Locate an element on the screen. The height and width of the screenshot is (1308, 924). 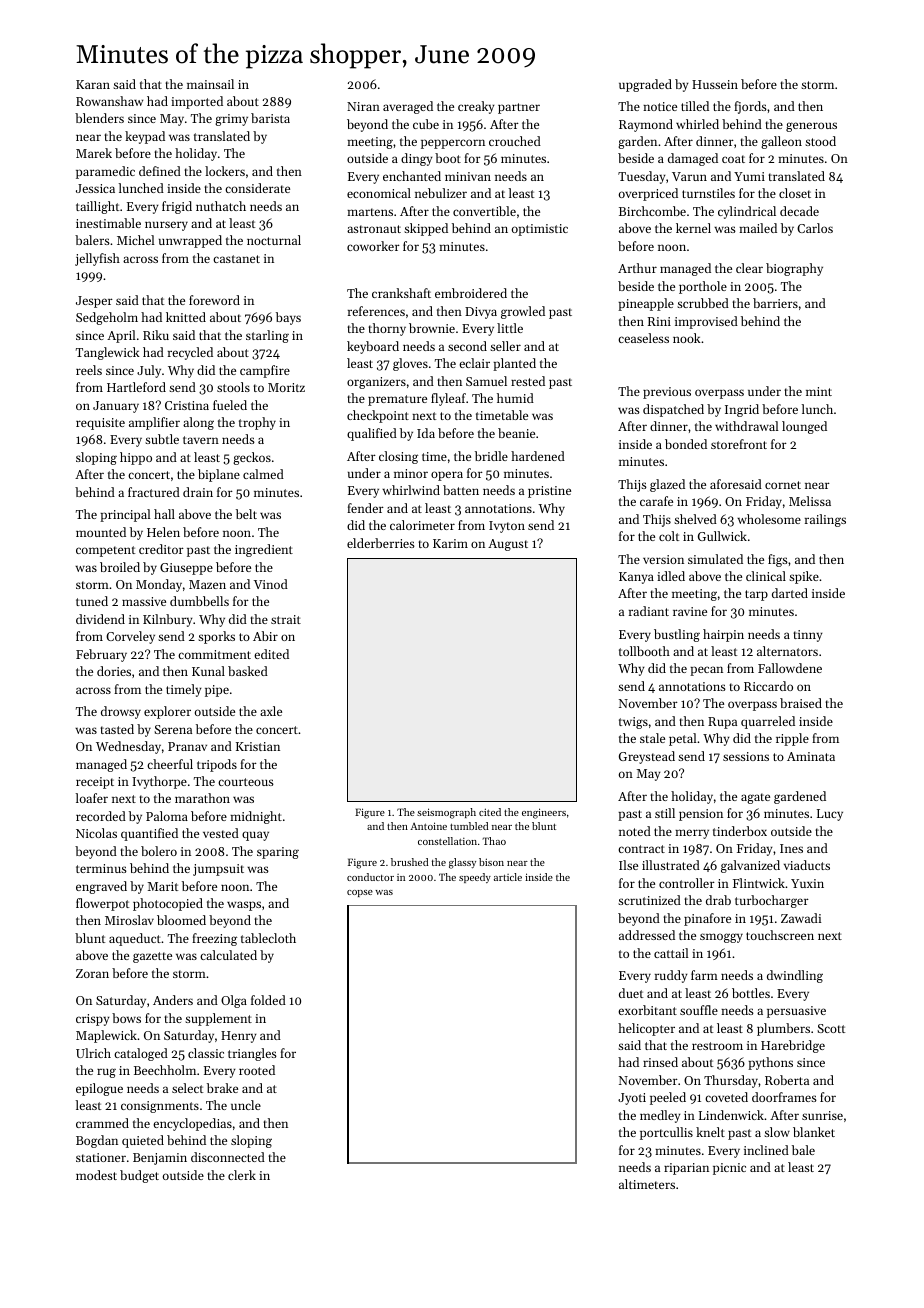
receipt is located at coordinates (95, 783).
